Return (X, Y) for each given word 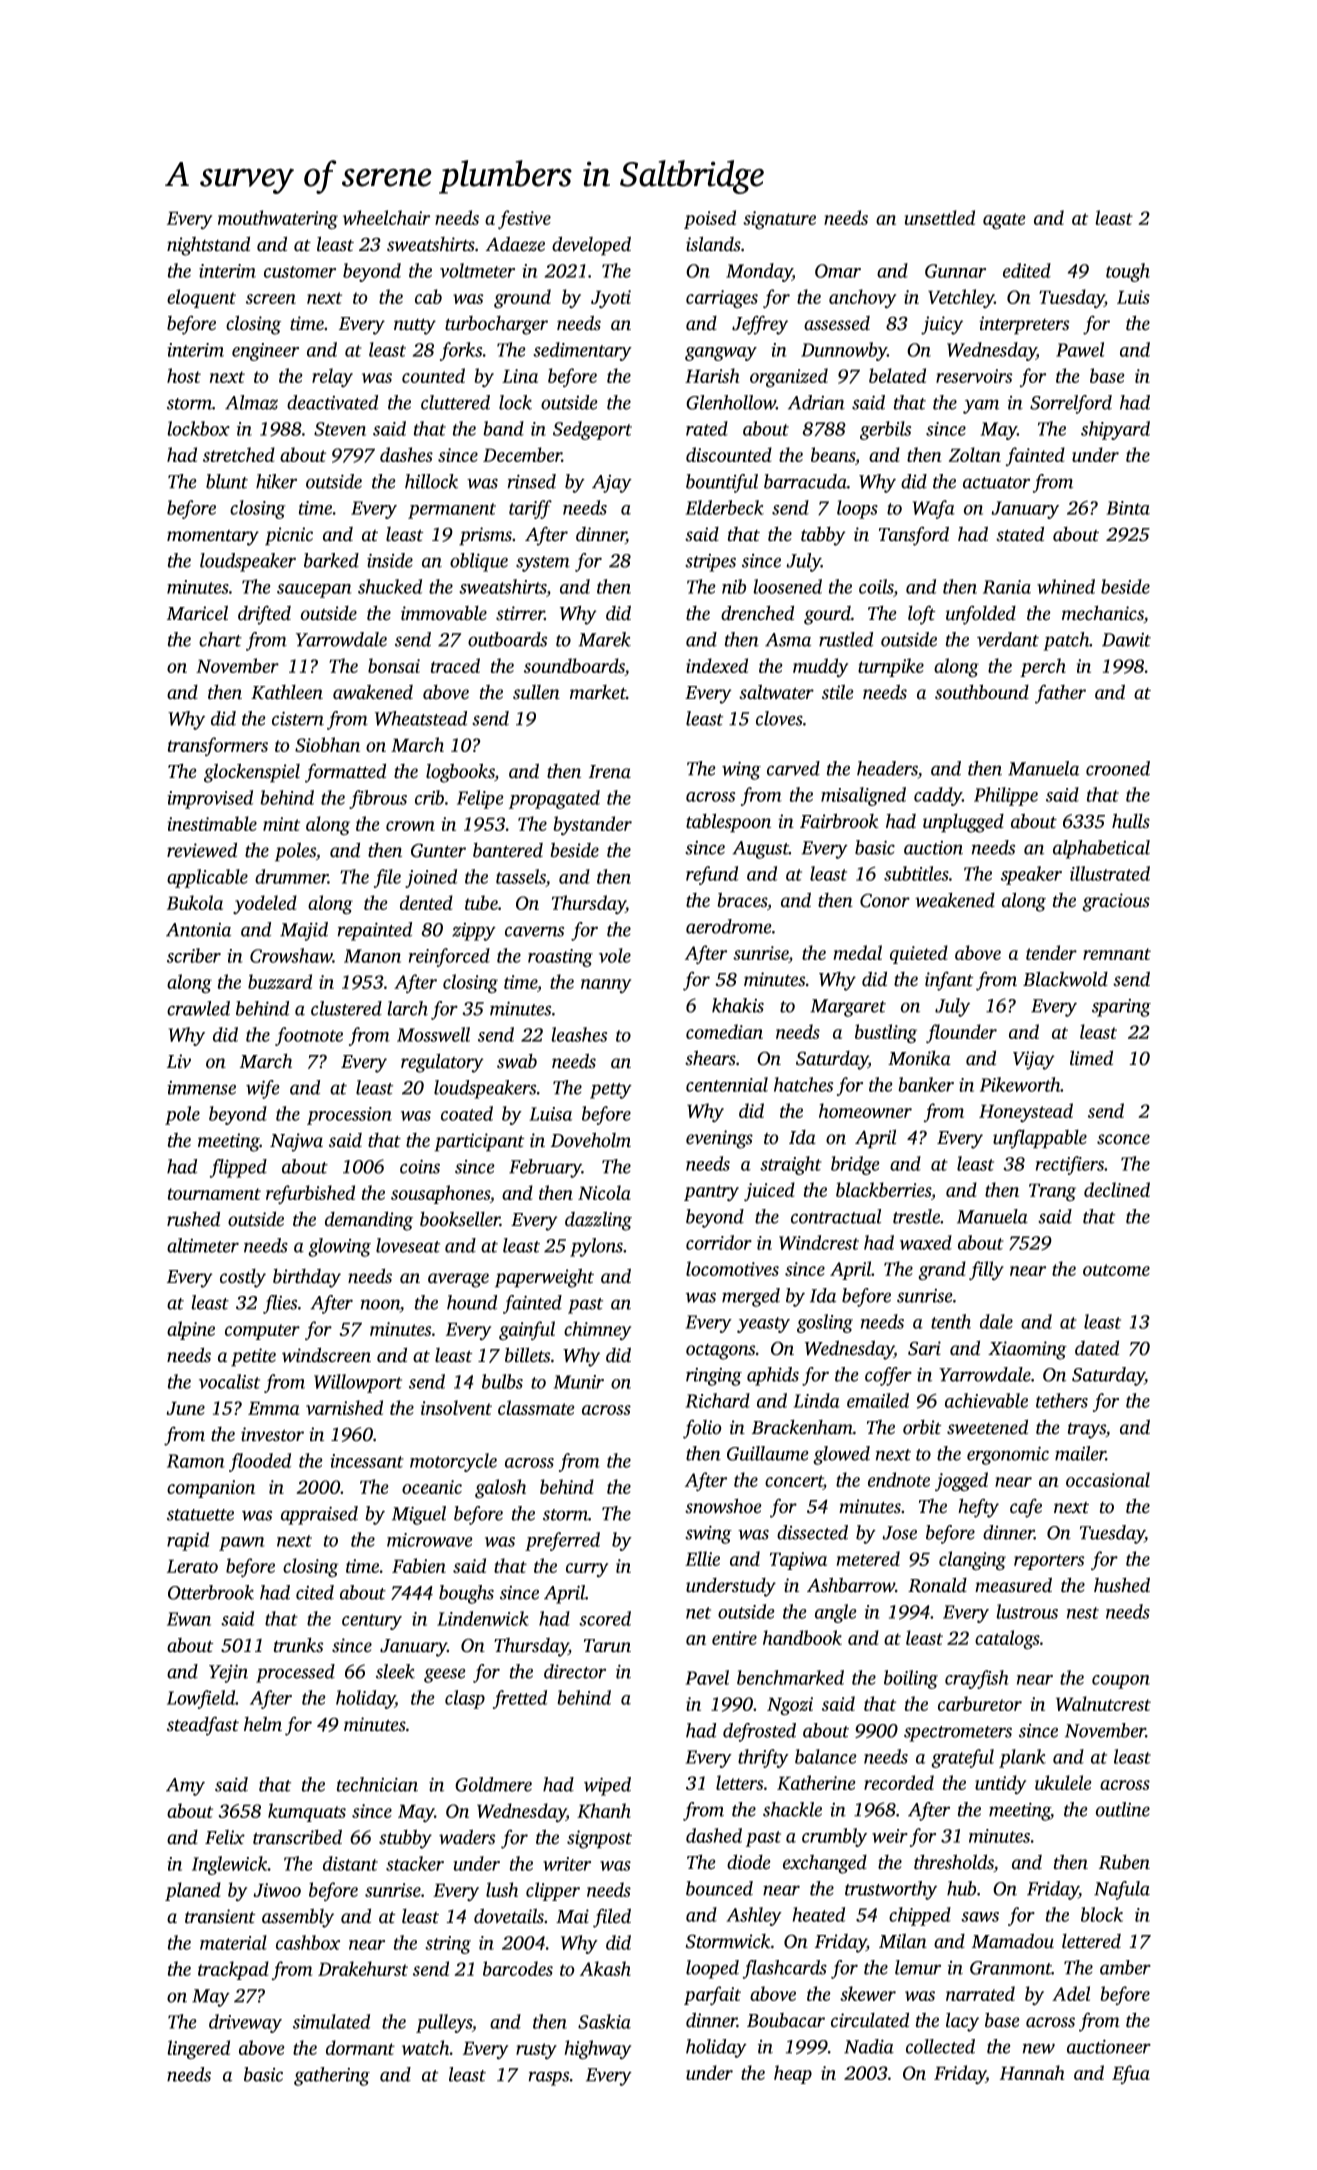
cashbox (308, 1942)
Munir (578, 1382)
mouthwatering (278, 220)
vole (615, 955)
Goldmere (493, 1784)
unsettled (940, 217)
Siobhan (327, 744)
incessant (367, 1461)
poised (710, 219)
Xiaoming (1027, 1350)
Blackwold (1065, 979)
